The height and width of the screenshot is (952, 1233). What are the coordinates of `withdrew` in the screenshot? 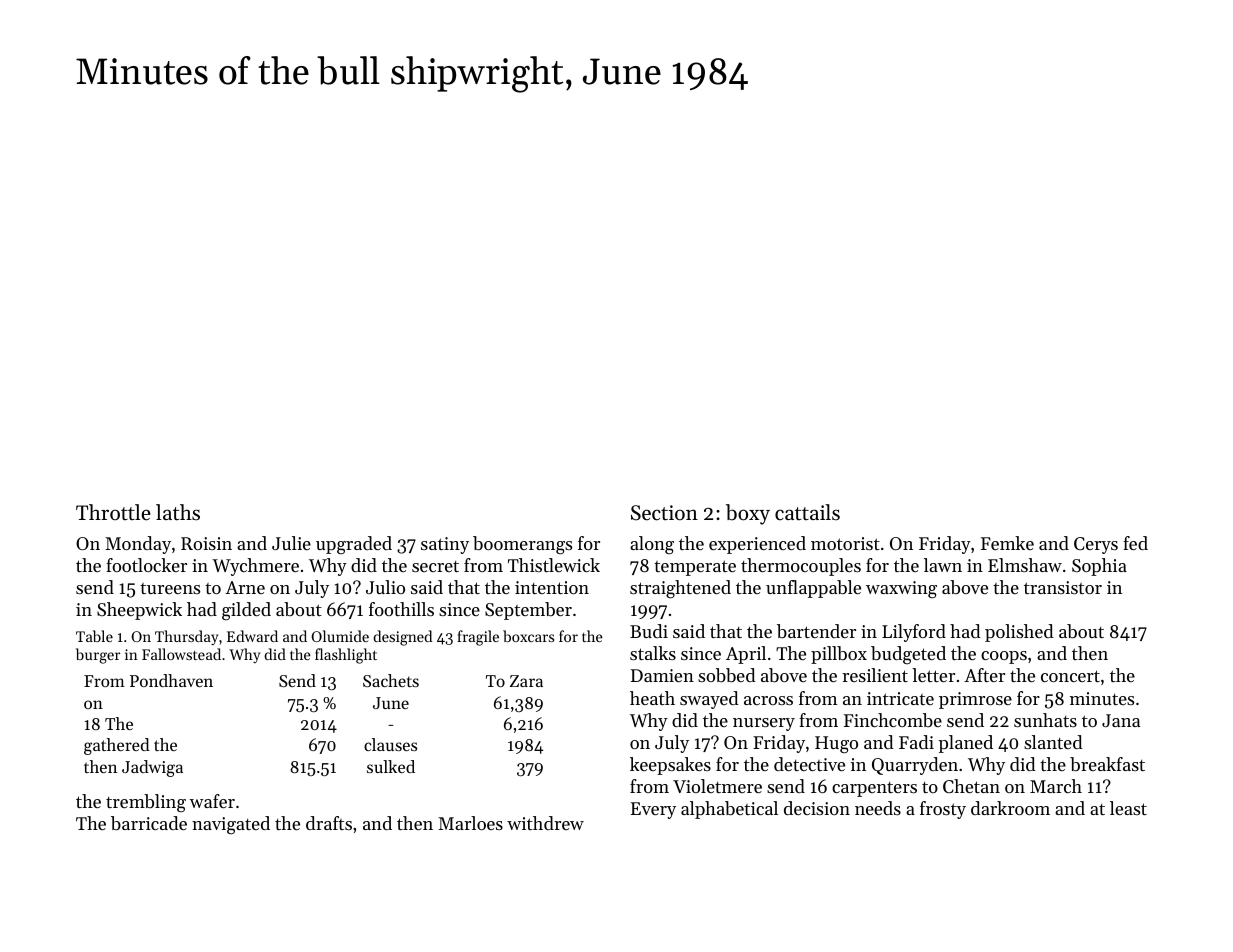 It's located at (545, 823).
